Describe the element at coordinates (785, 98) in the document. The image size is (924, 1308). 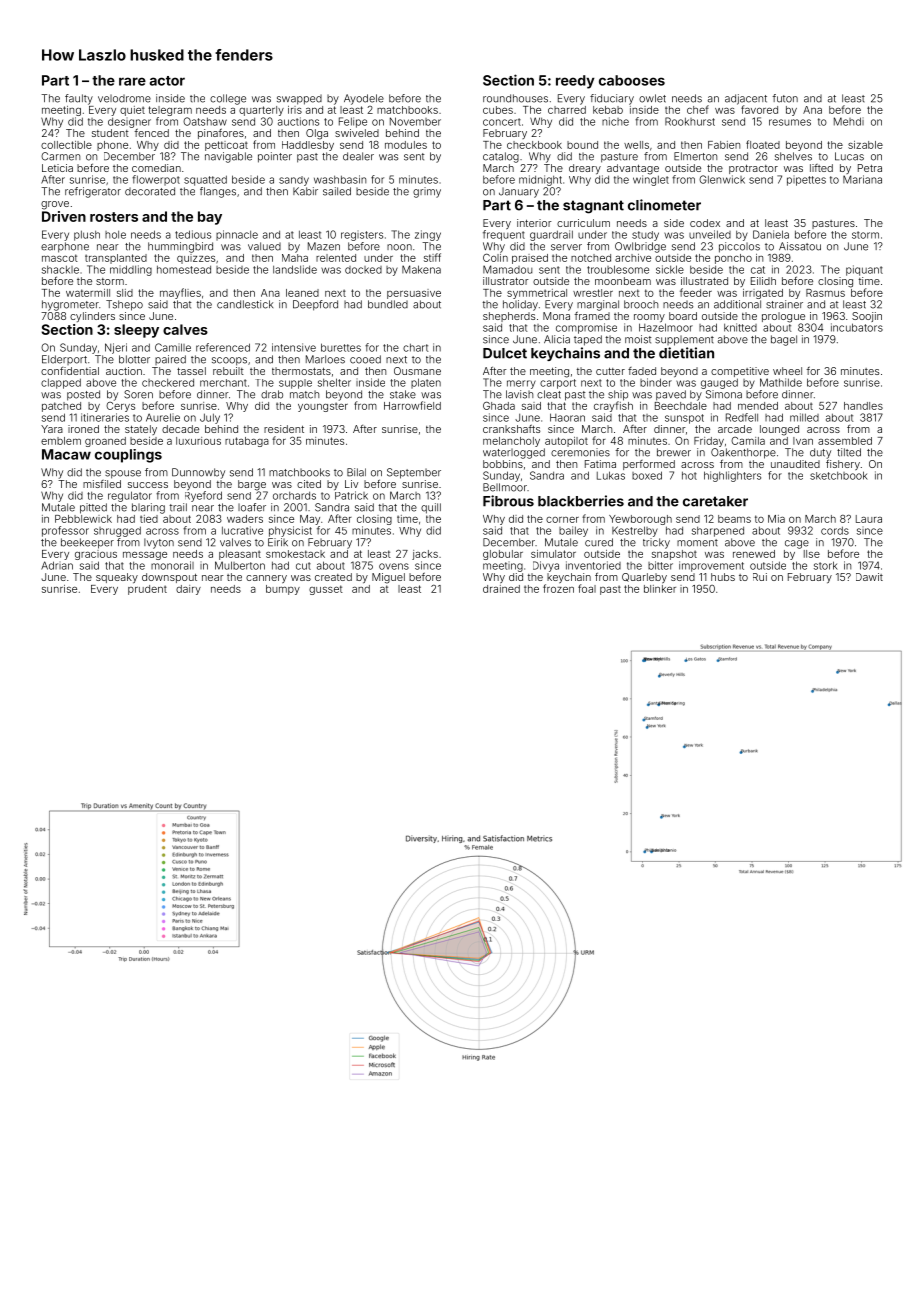
I see `futon` at that location.
